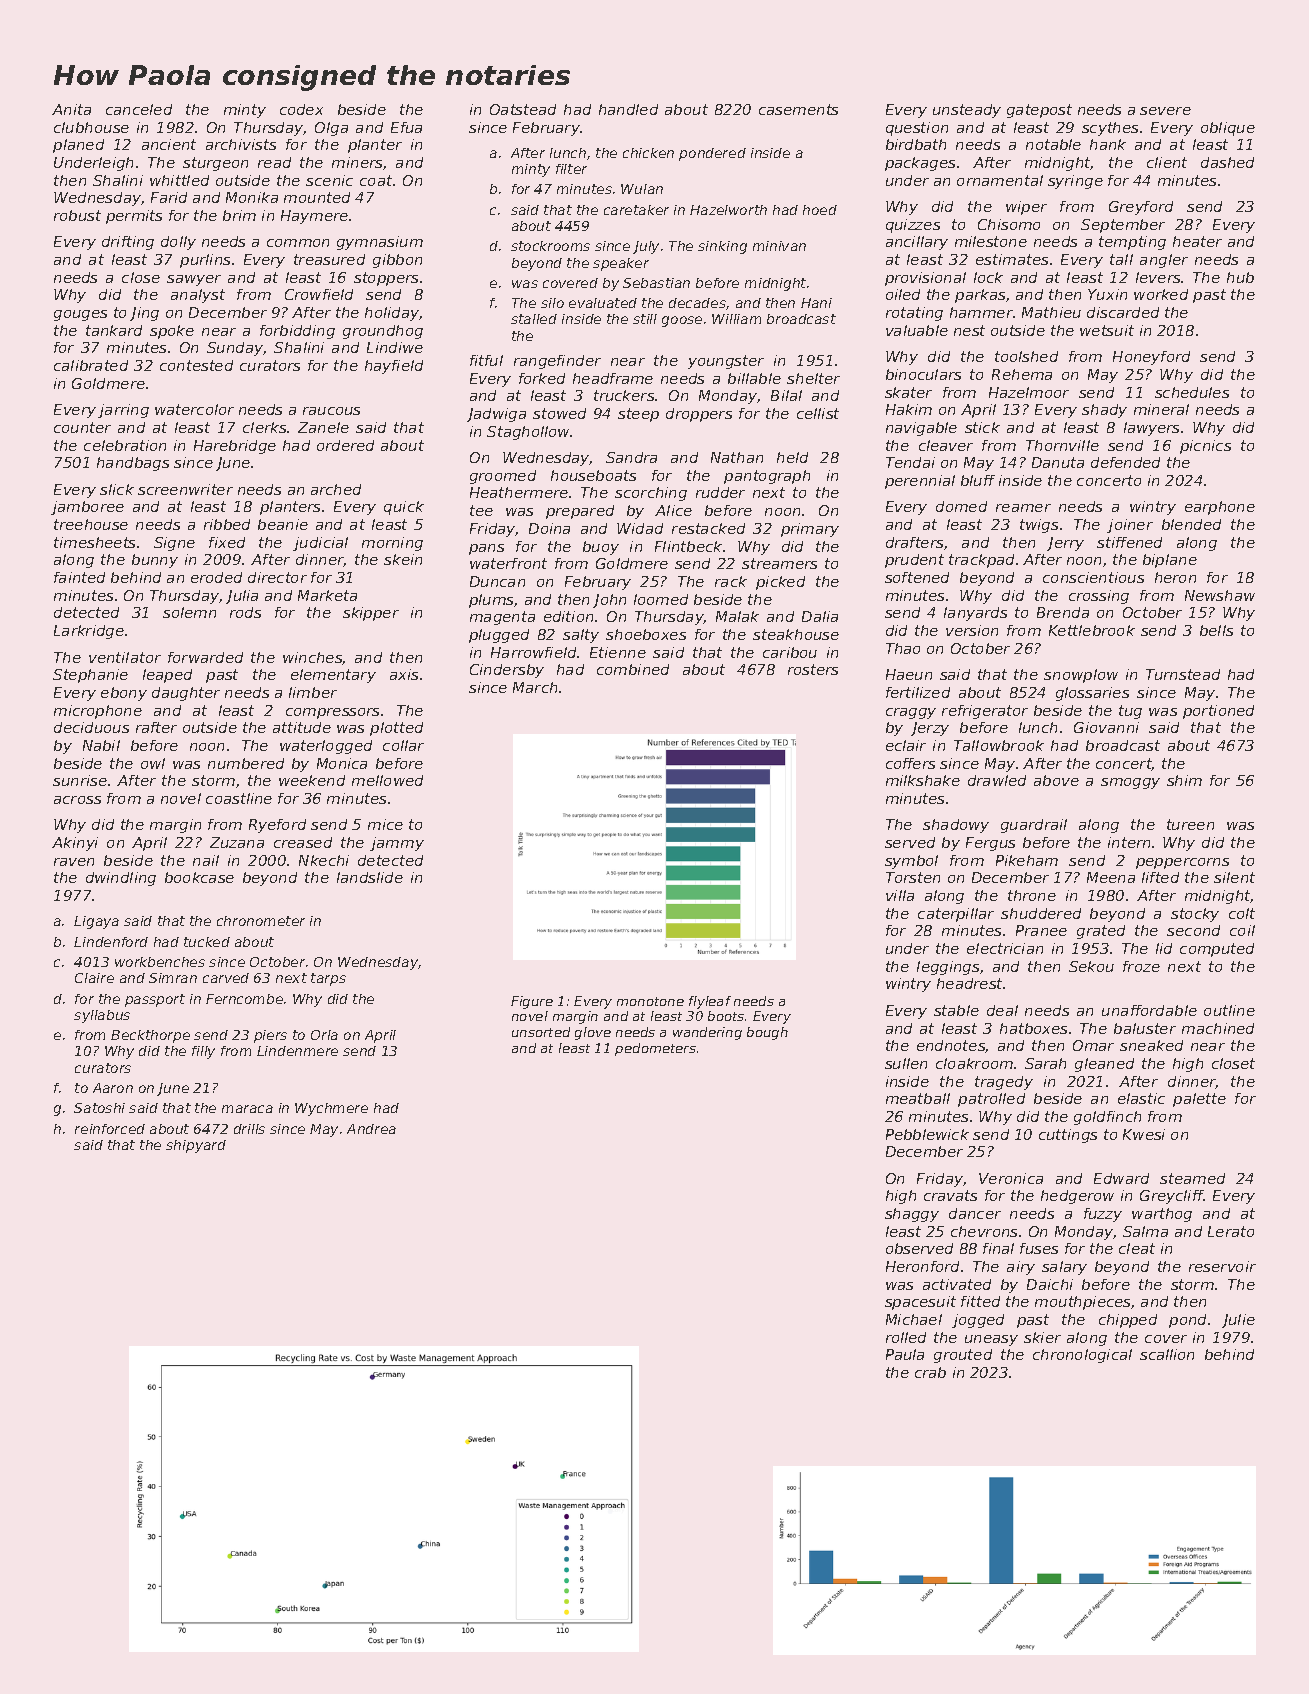  What do you see at coordinates (523, 109) in the screenshot?
I see `Oatstead` at bounding box center [523, 109].
